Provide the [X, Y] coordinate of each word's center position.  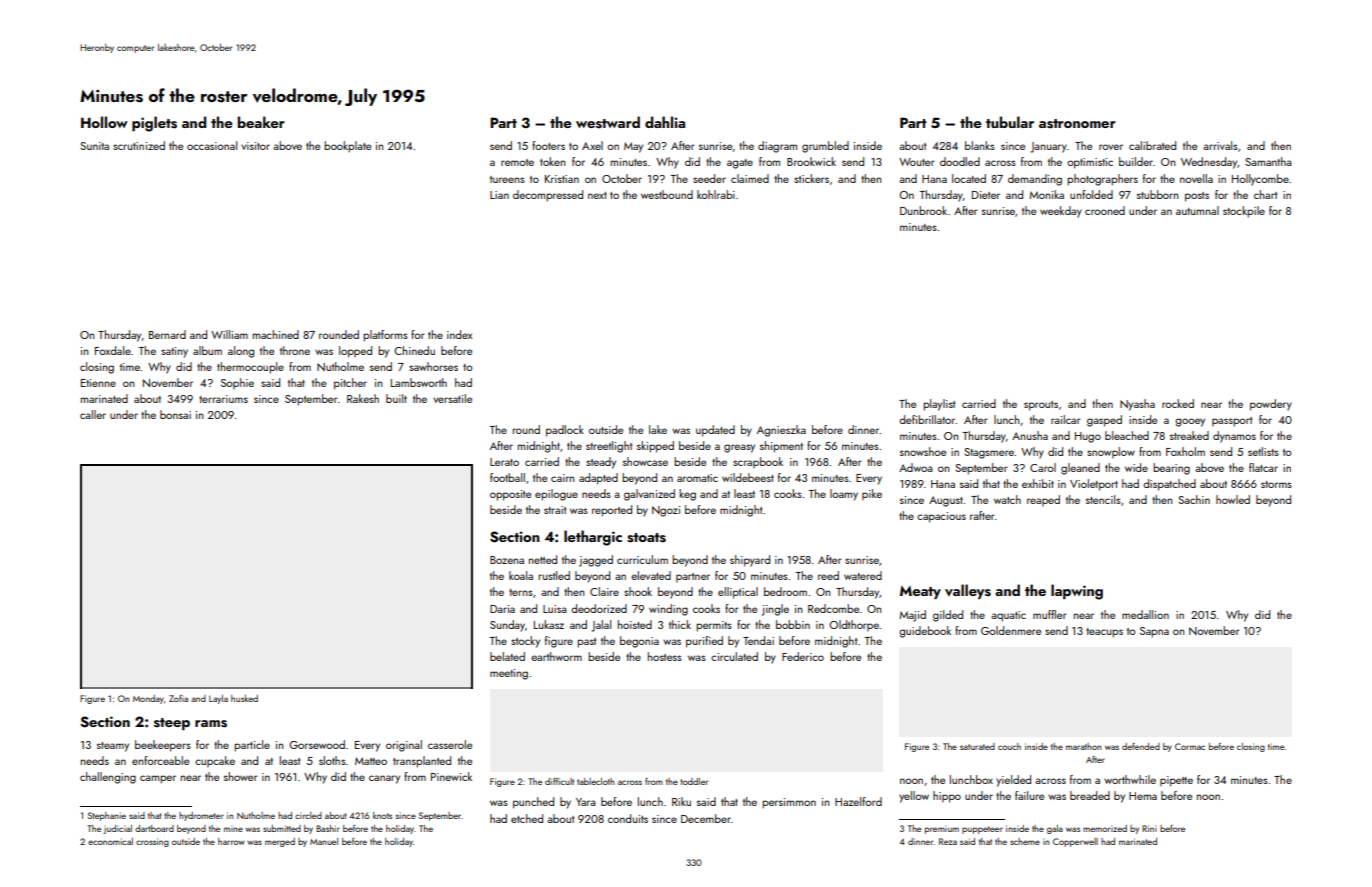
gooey [1190, 422]
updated [715, 431]
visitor [255, 146]
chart [1265, 194]
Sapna [1154, 632]
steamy [113, 747]
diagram [777, 147]
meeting [509, 674]
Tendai [758, 640]
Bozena [507, 560]
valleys [968, 591]
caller [93, 414]
